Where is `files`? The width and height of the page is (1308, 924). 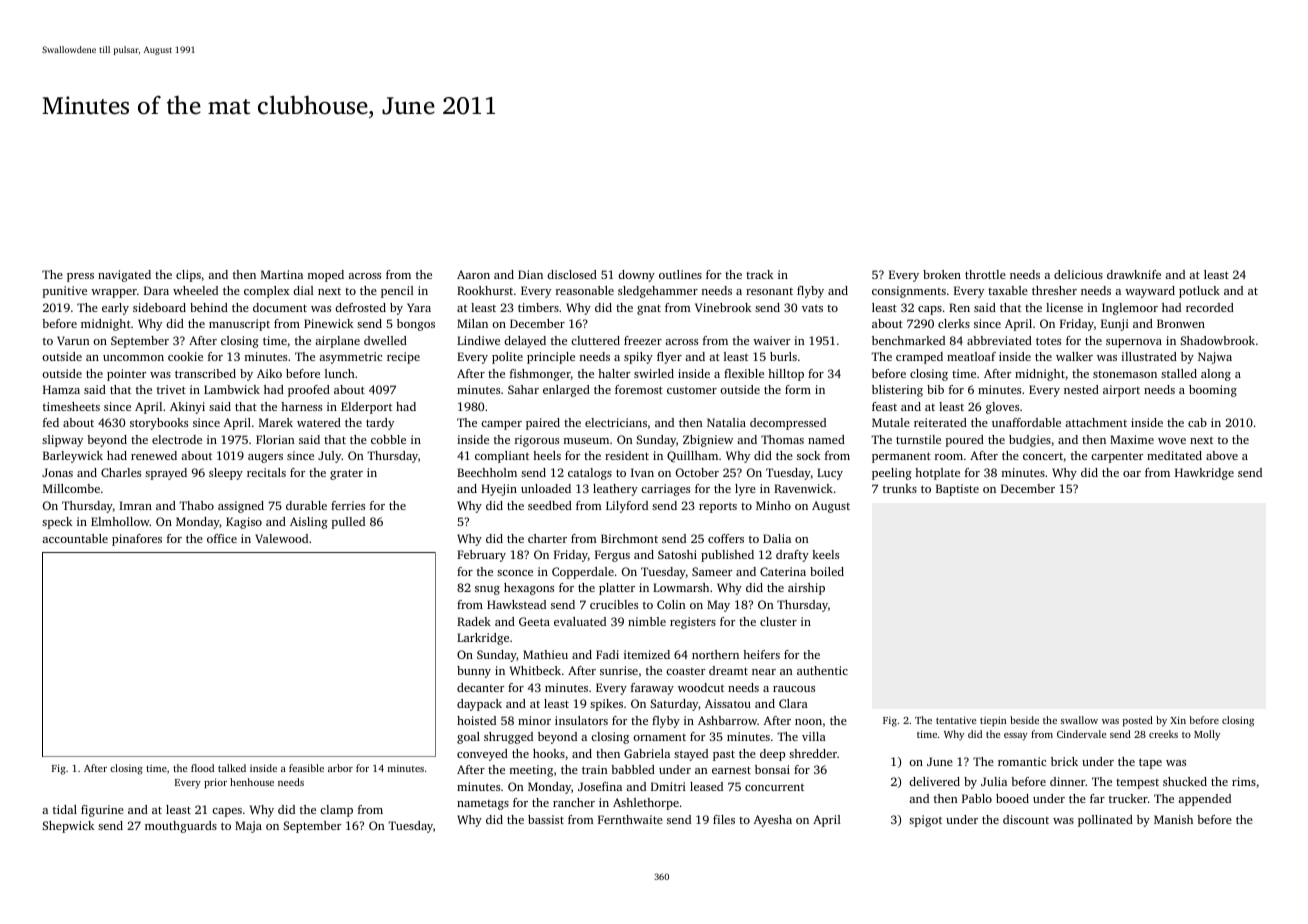 files is located at coordinates (724, 819).
